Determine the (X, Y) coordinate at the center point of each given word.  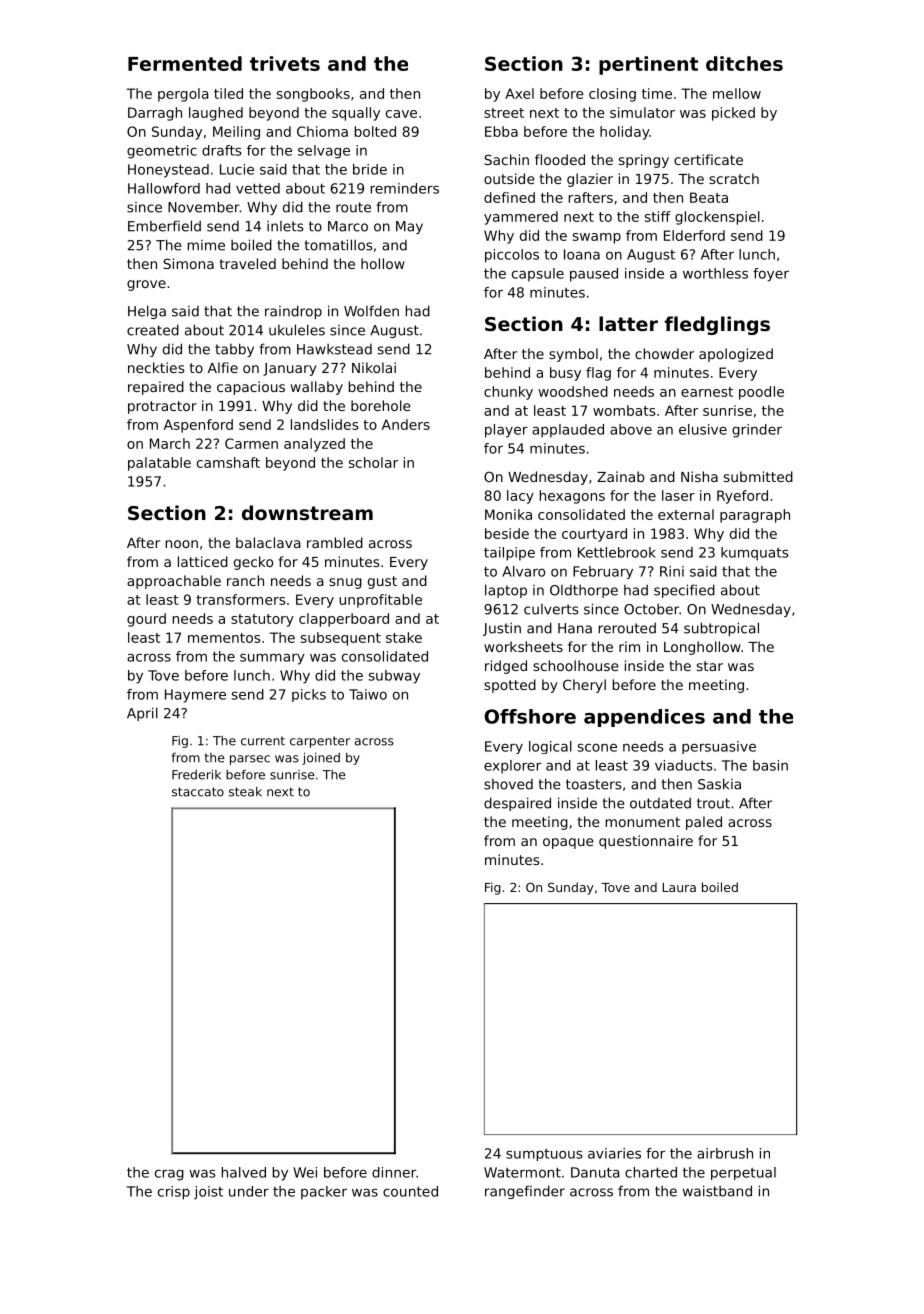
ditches (744, 63)
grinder (757, 431)
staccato (198, 792)
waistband (717, 1191)
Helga (147, 312)
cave (401, 114)
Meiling (236, 133)
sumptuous (544, 1155)
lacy (520, 497)
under (249, 1191)
